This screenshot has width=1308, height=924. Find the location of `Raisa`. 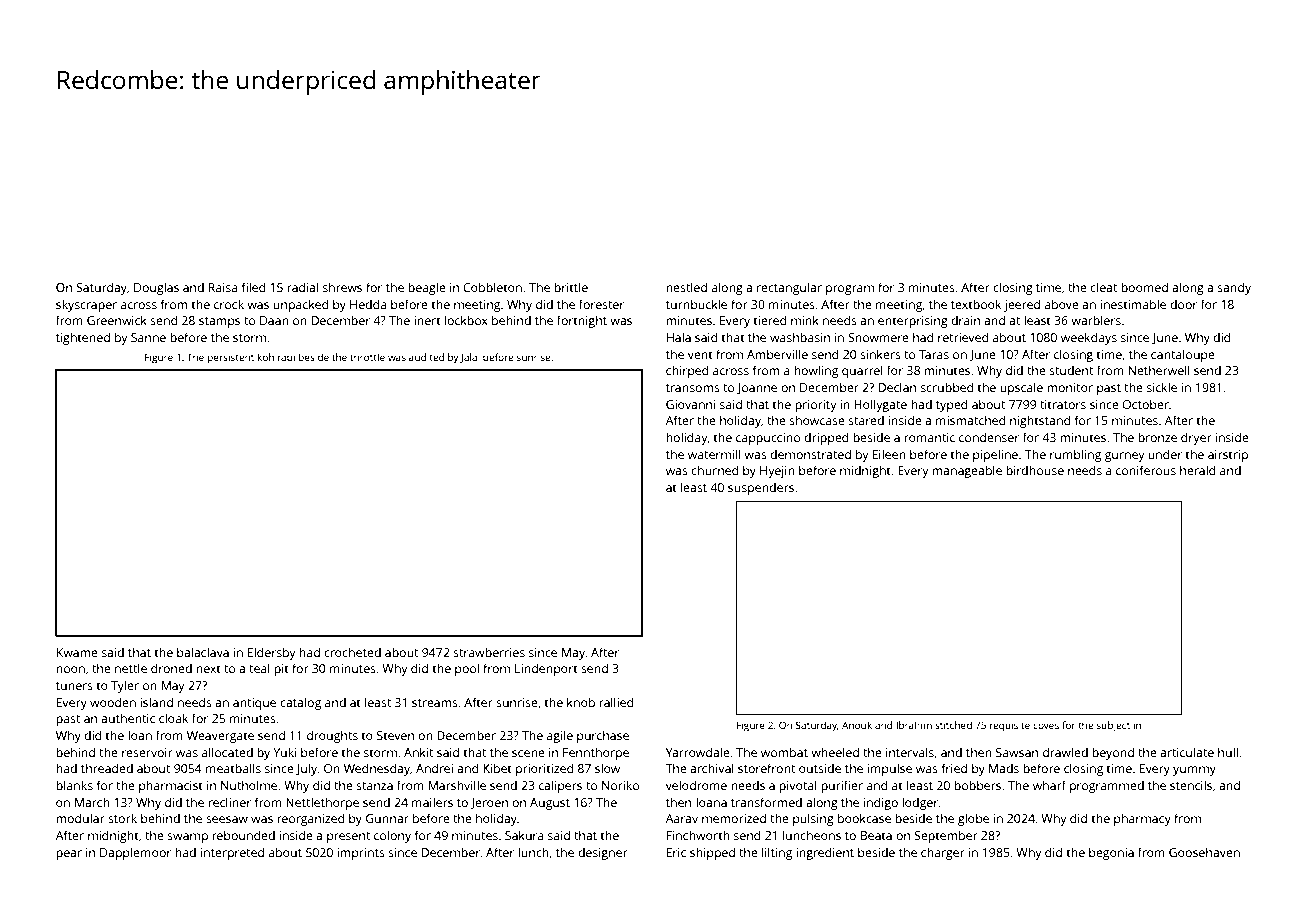

Raisa is located at coordinates (223, 287).
